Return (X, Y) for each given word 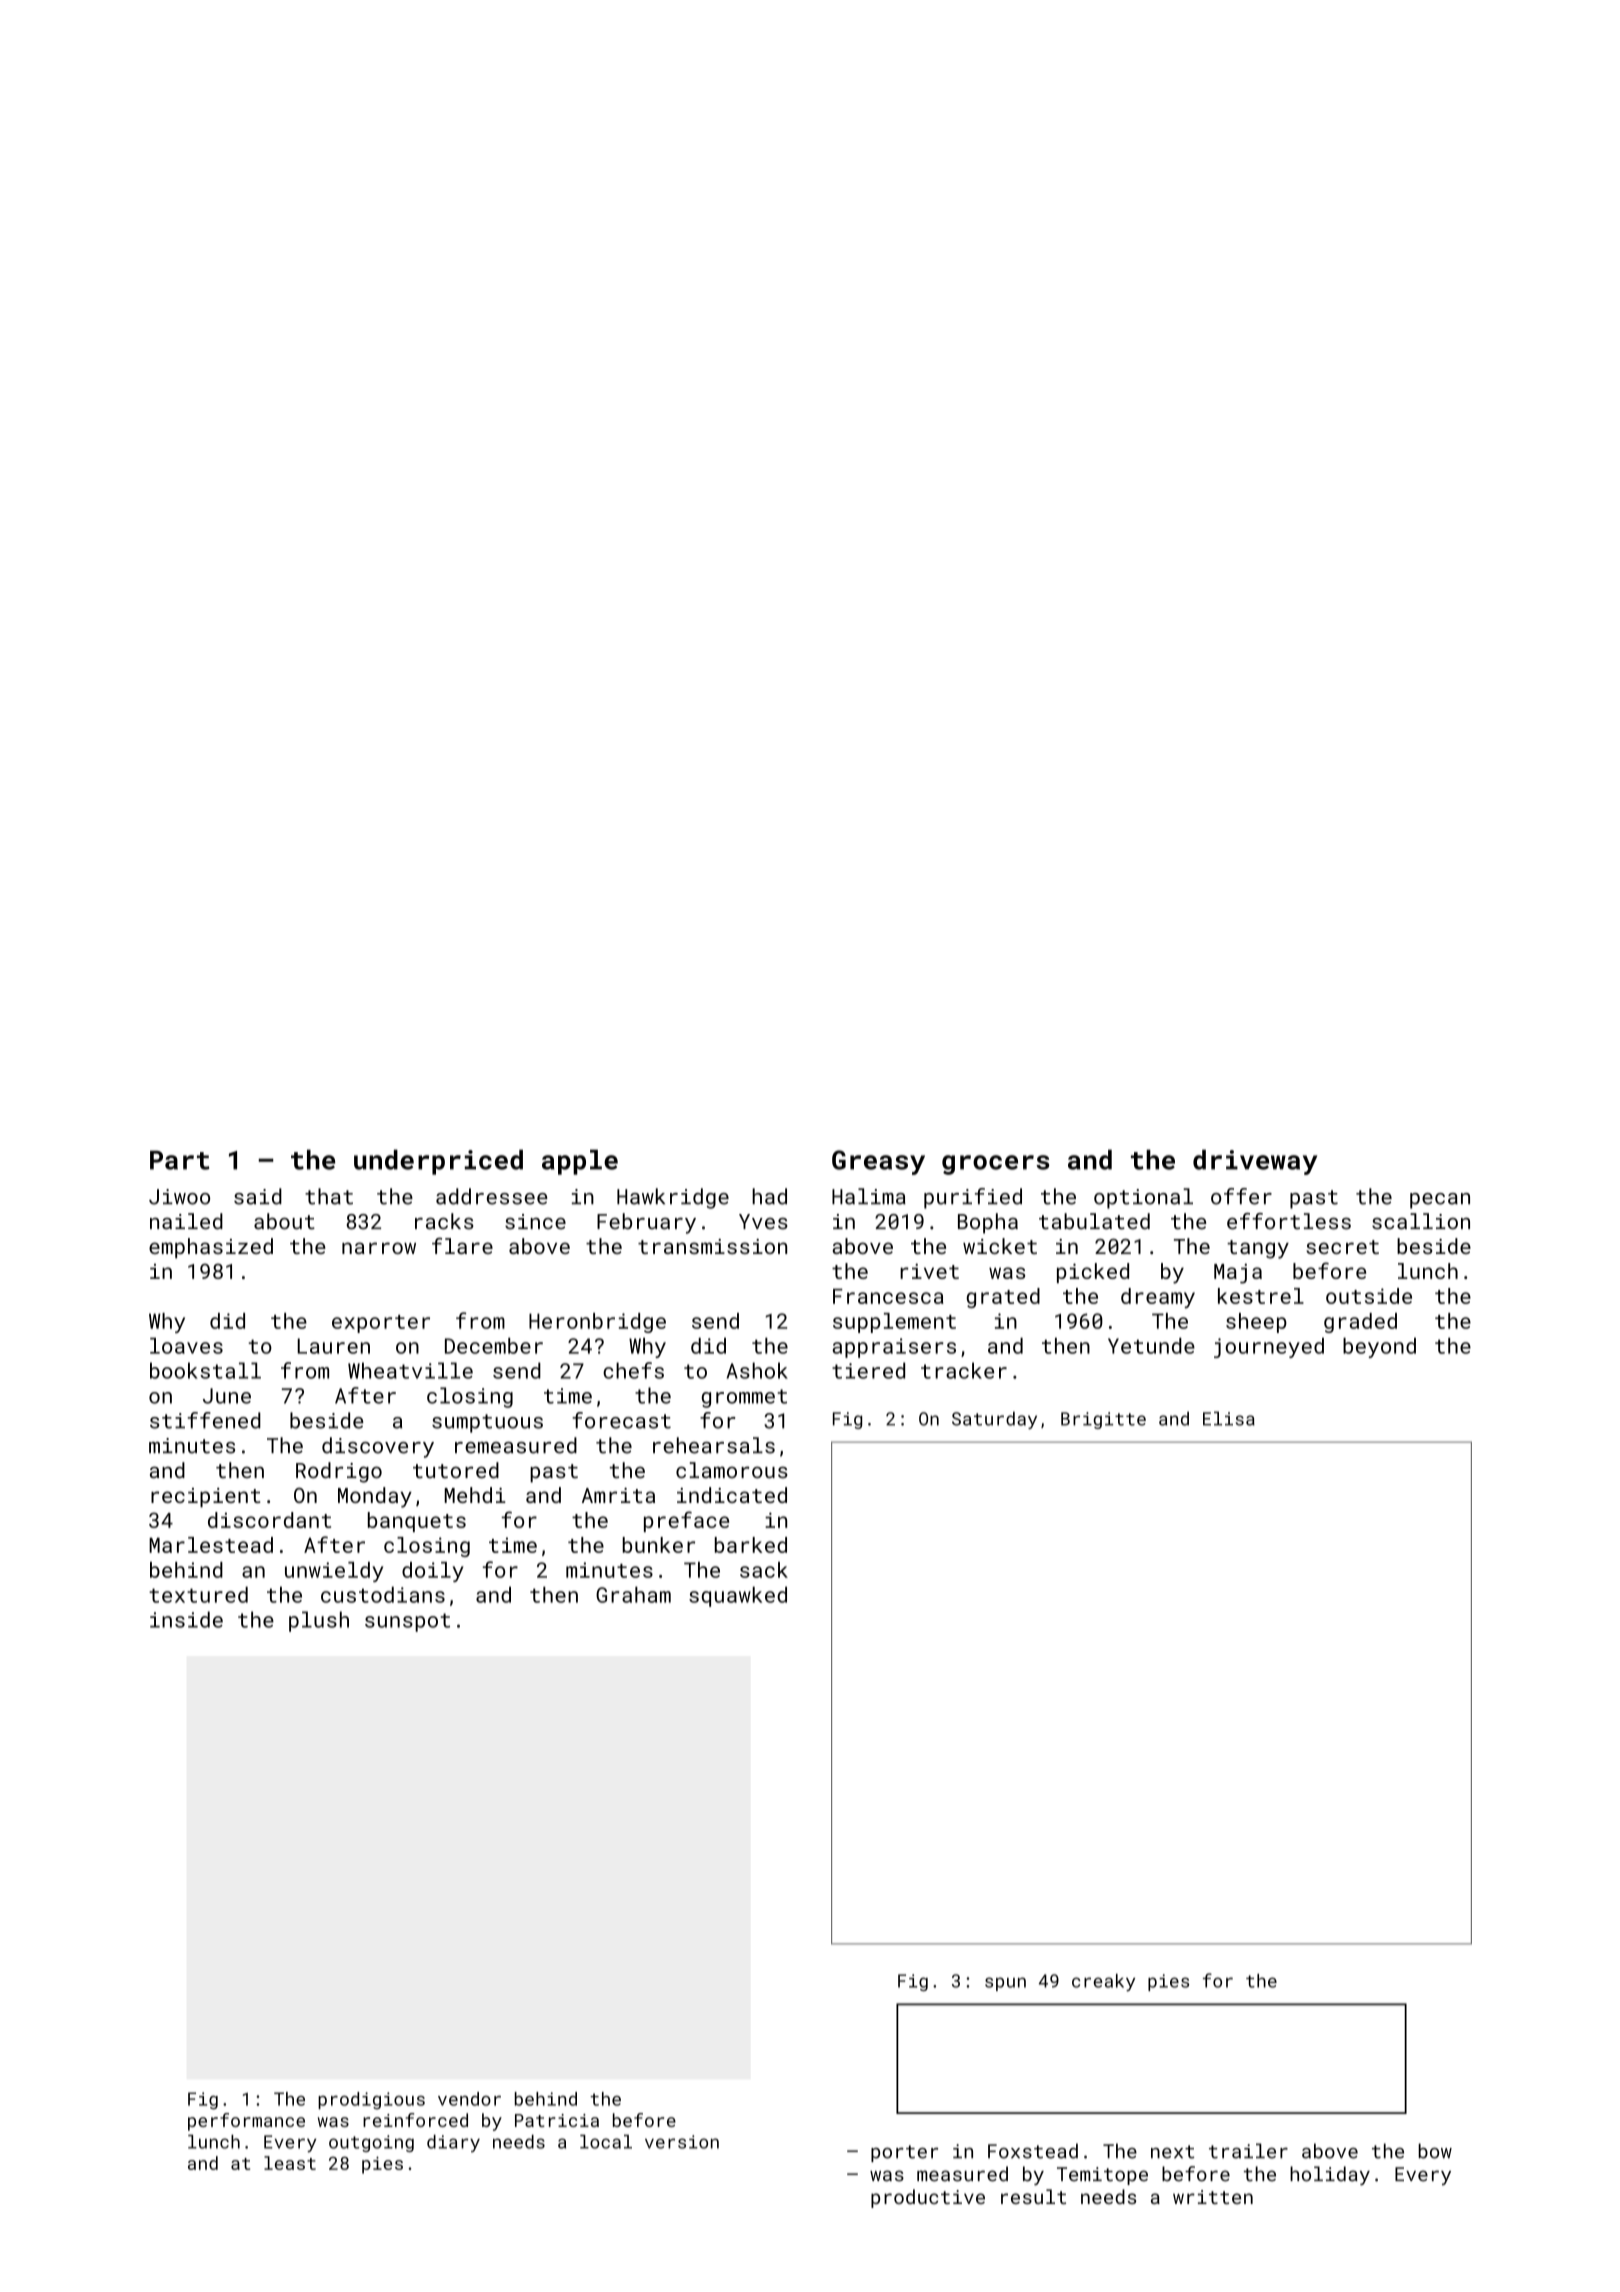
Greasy (878, 1162)
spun (1005, 1984)
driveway (1255, 1162)
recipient (205, 1497)
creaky (1103, 1983)
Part (179, 1160)
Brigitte (1103, 1420)
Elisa (1229, 1418)
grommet (744, 1398)
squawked (738, 1596)
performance (246, 2122)
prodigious (371, 2101)
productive (928, 2198)
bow (1435, 2151)
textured (198, 1594)
